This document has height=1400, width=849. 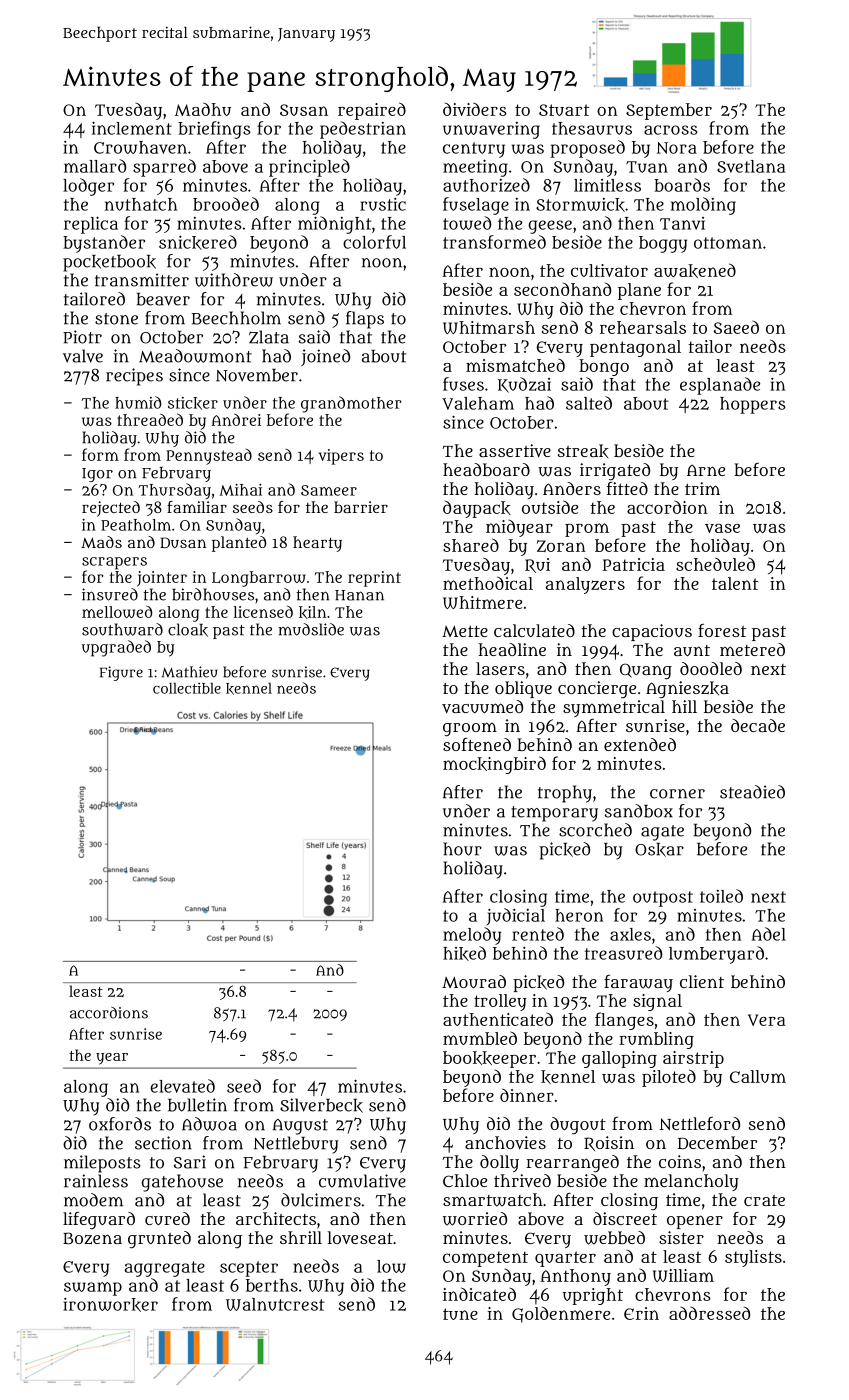 What do you see at coordinates (494, 765) in the document?
I see `mockingbird` at bounding box center [494, 765].
